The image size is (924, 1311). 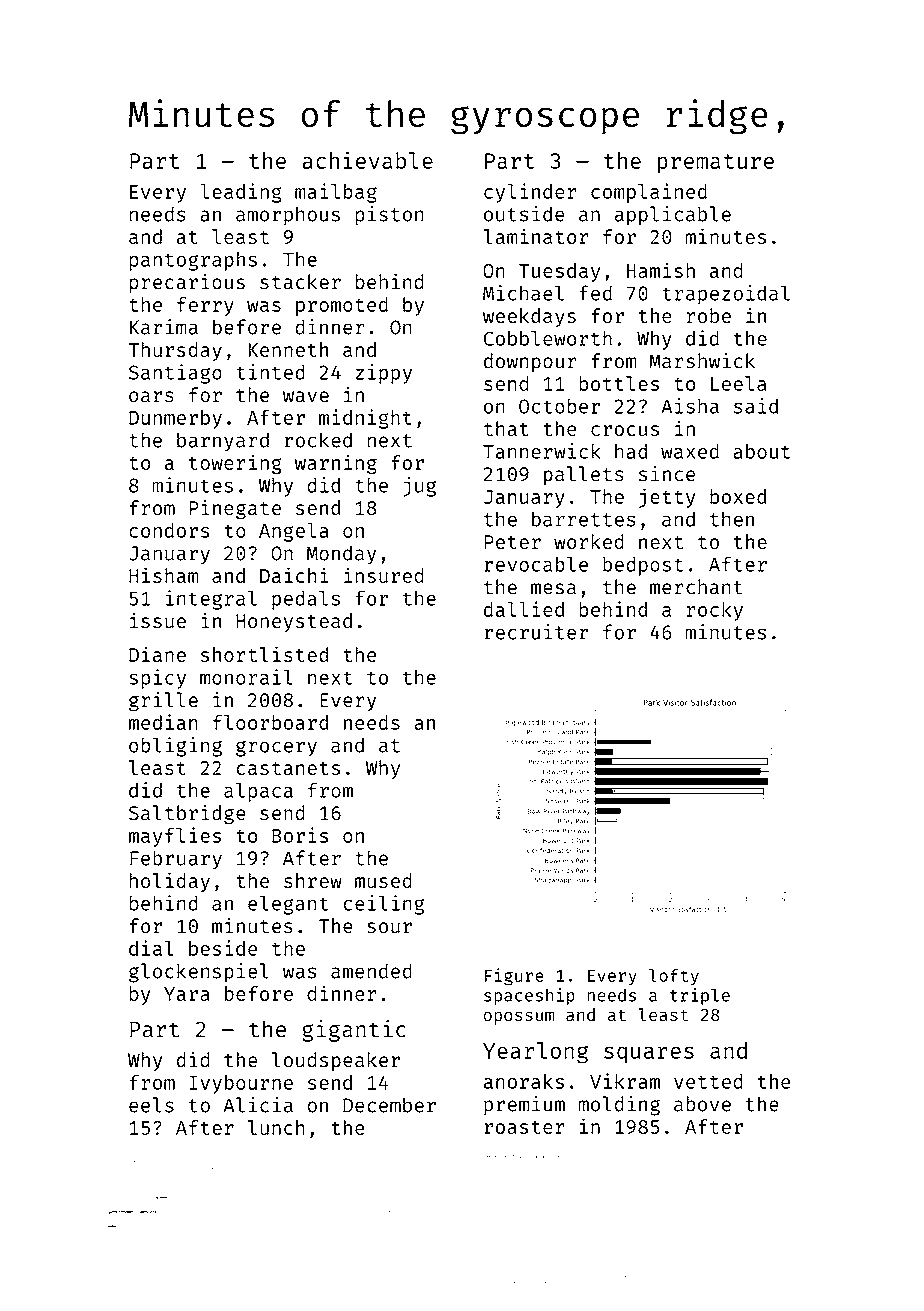 What do you see at coordinates (529, 317) in the screenshot?
I see `weekdays` at bounding box center [529, 317].
